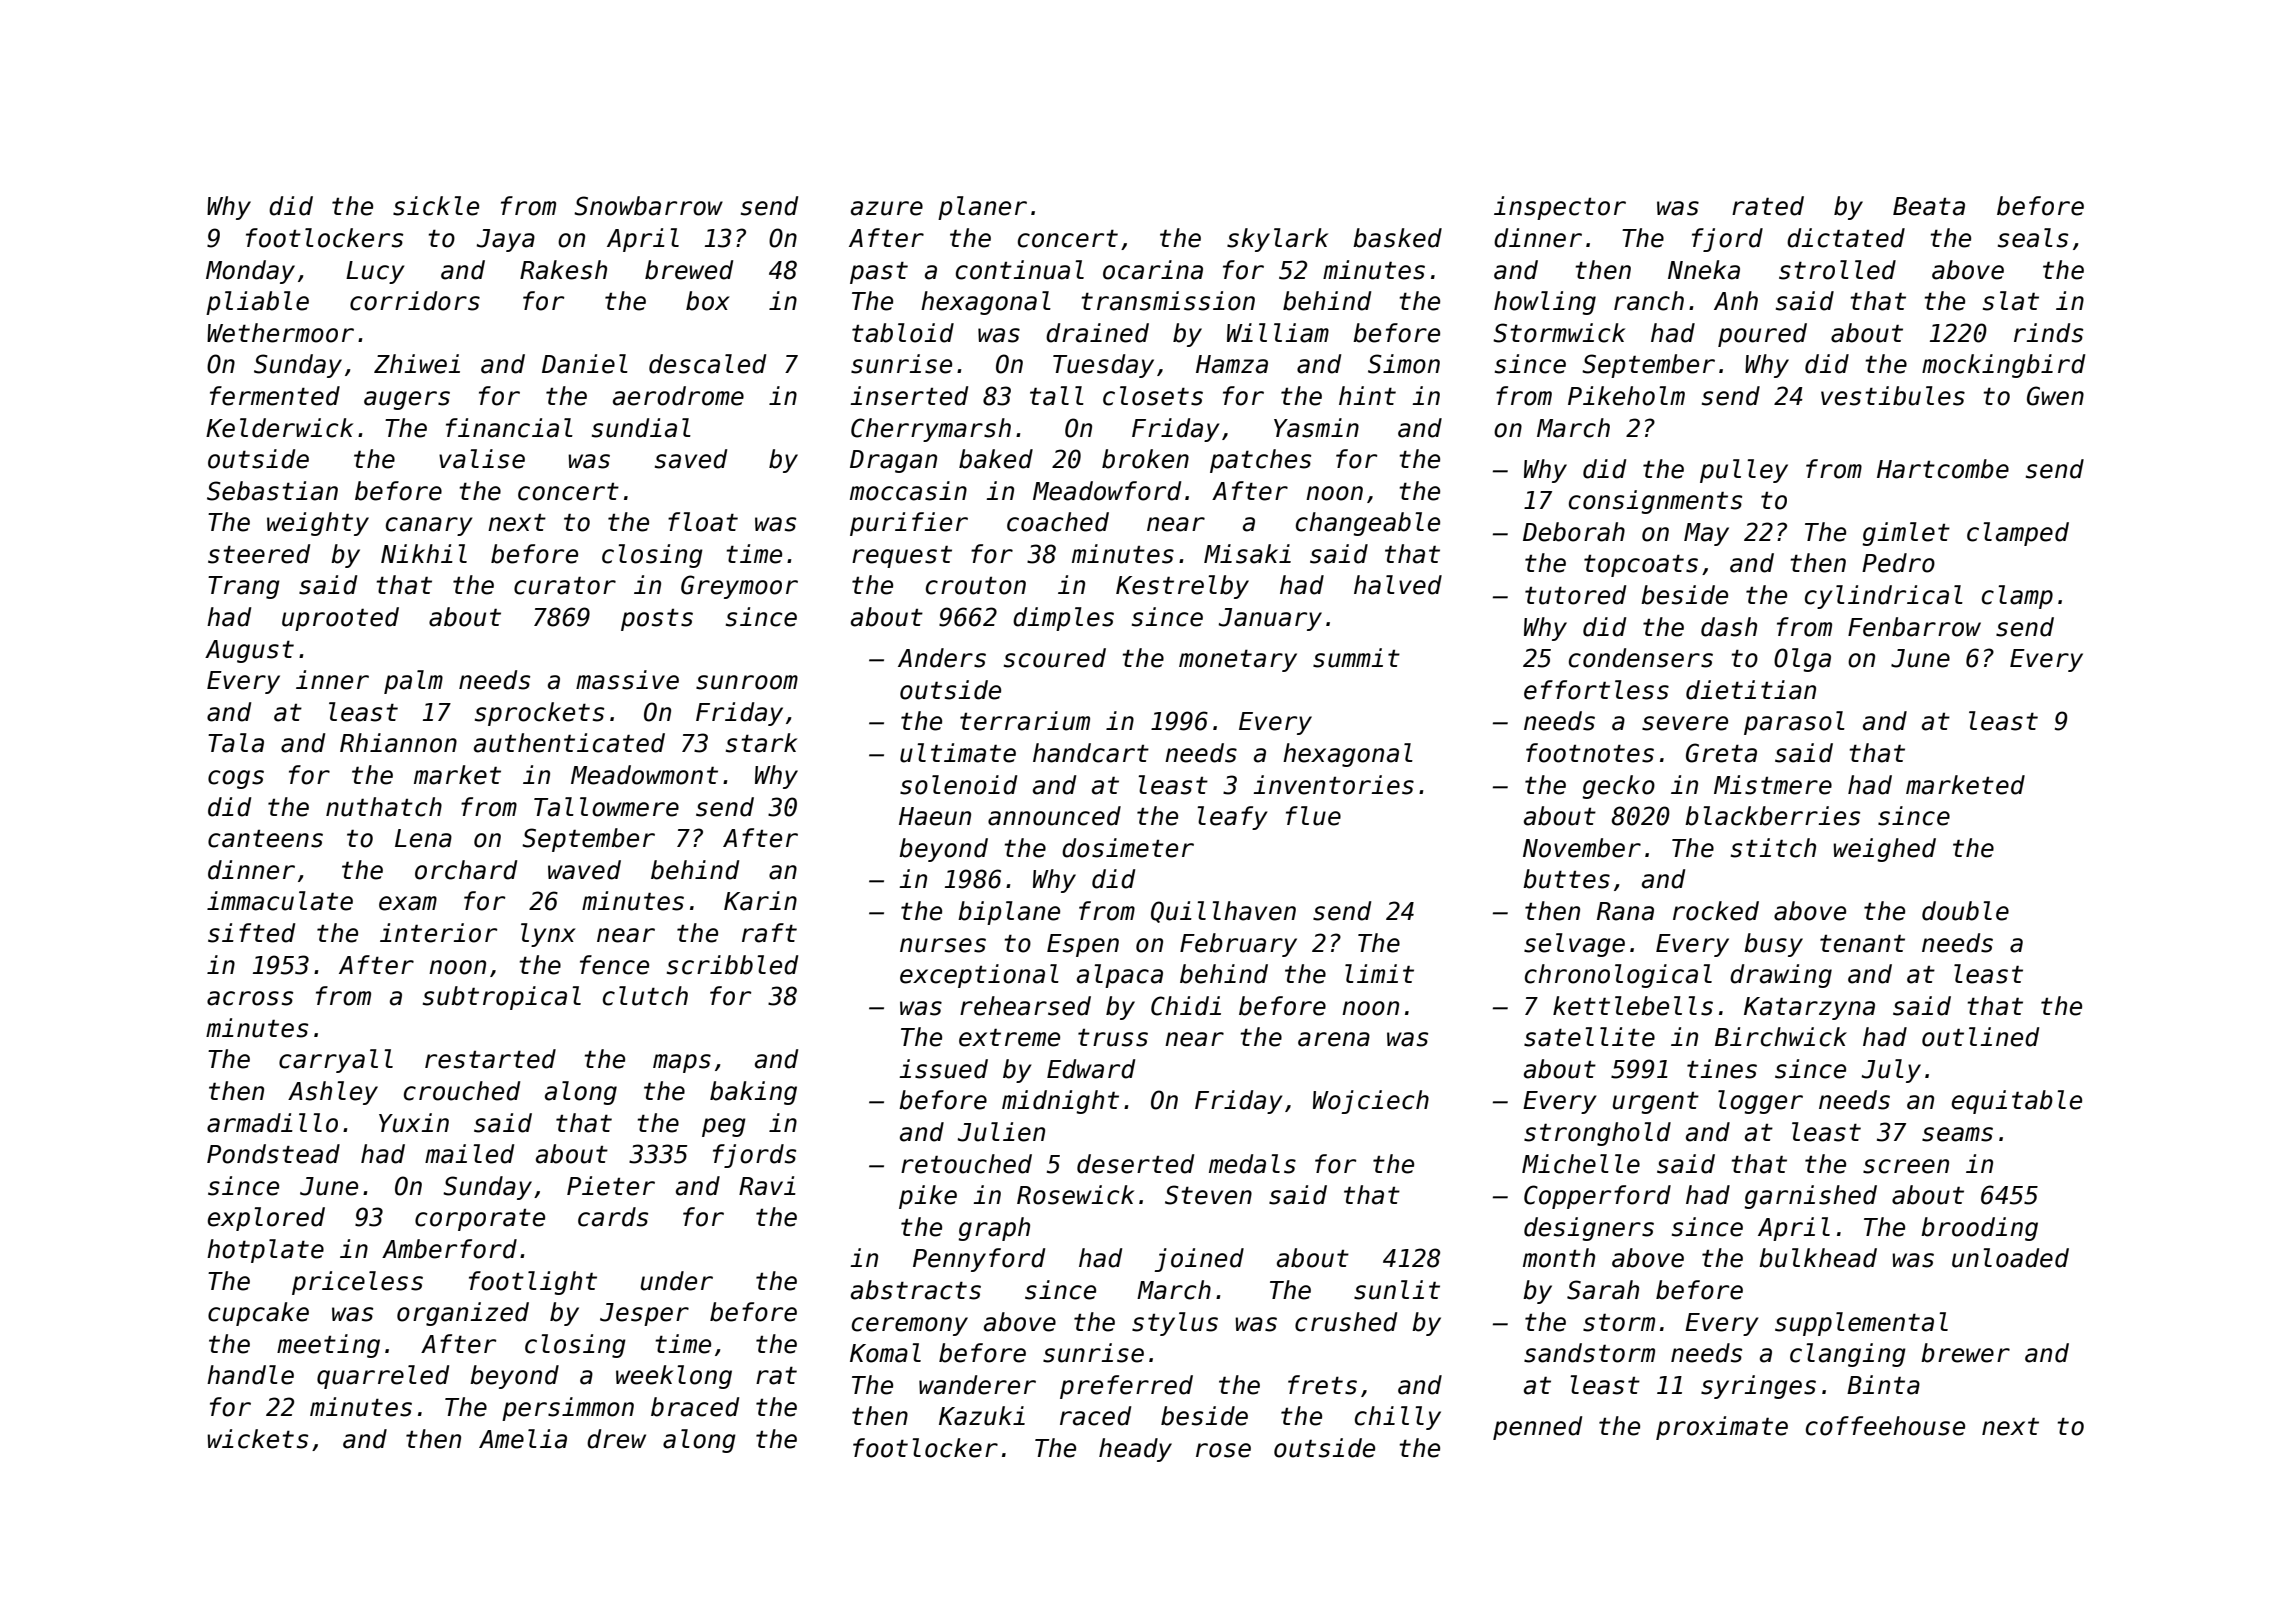 The width and height of the page is (2292, 1620). What do you see at coordinates (1135, 1450) in the page?
I see `heady` at bounding box center [1135, 1450].
